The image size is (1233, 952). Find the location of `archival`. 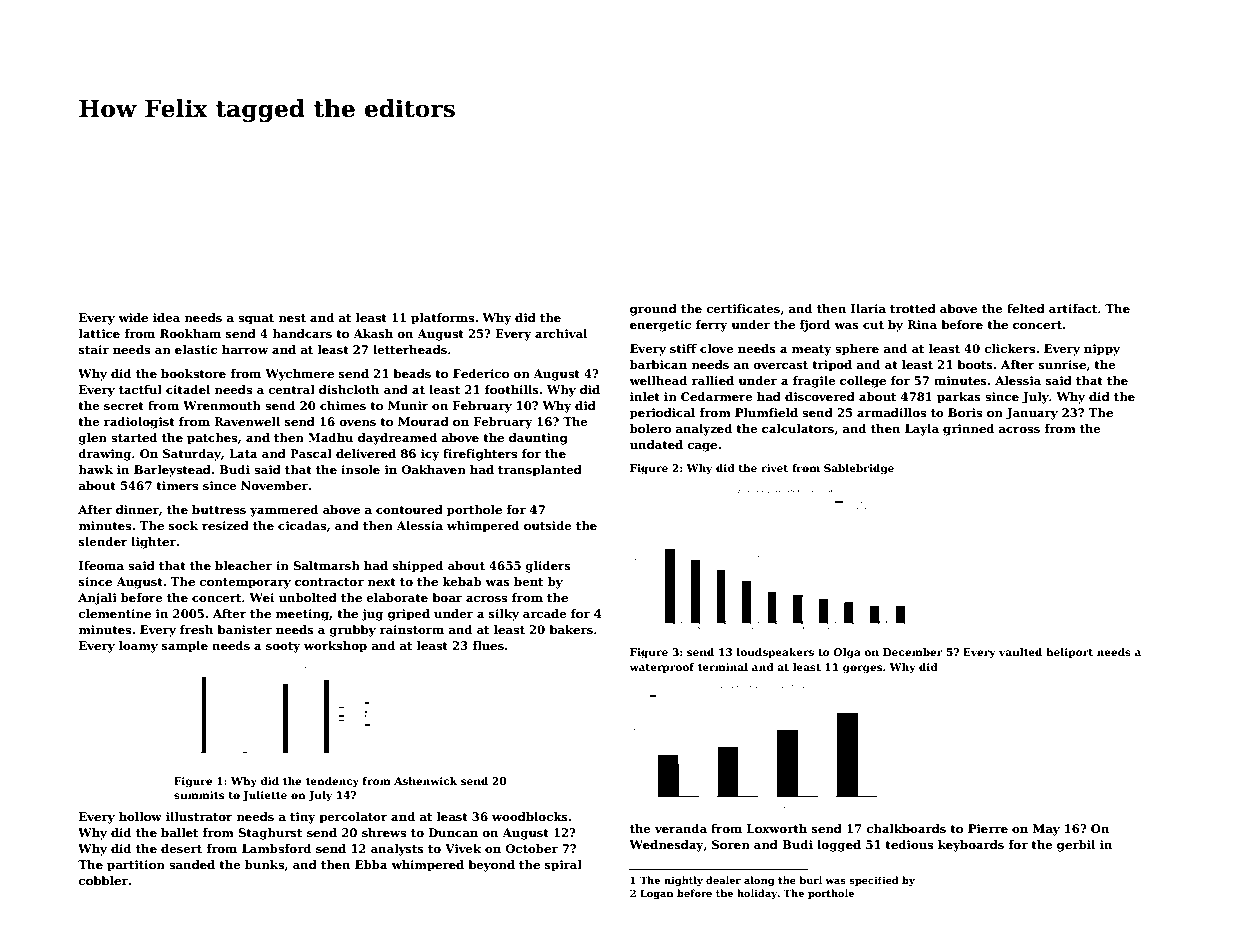

archival is located at coordinates (561, 333).
